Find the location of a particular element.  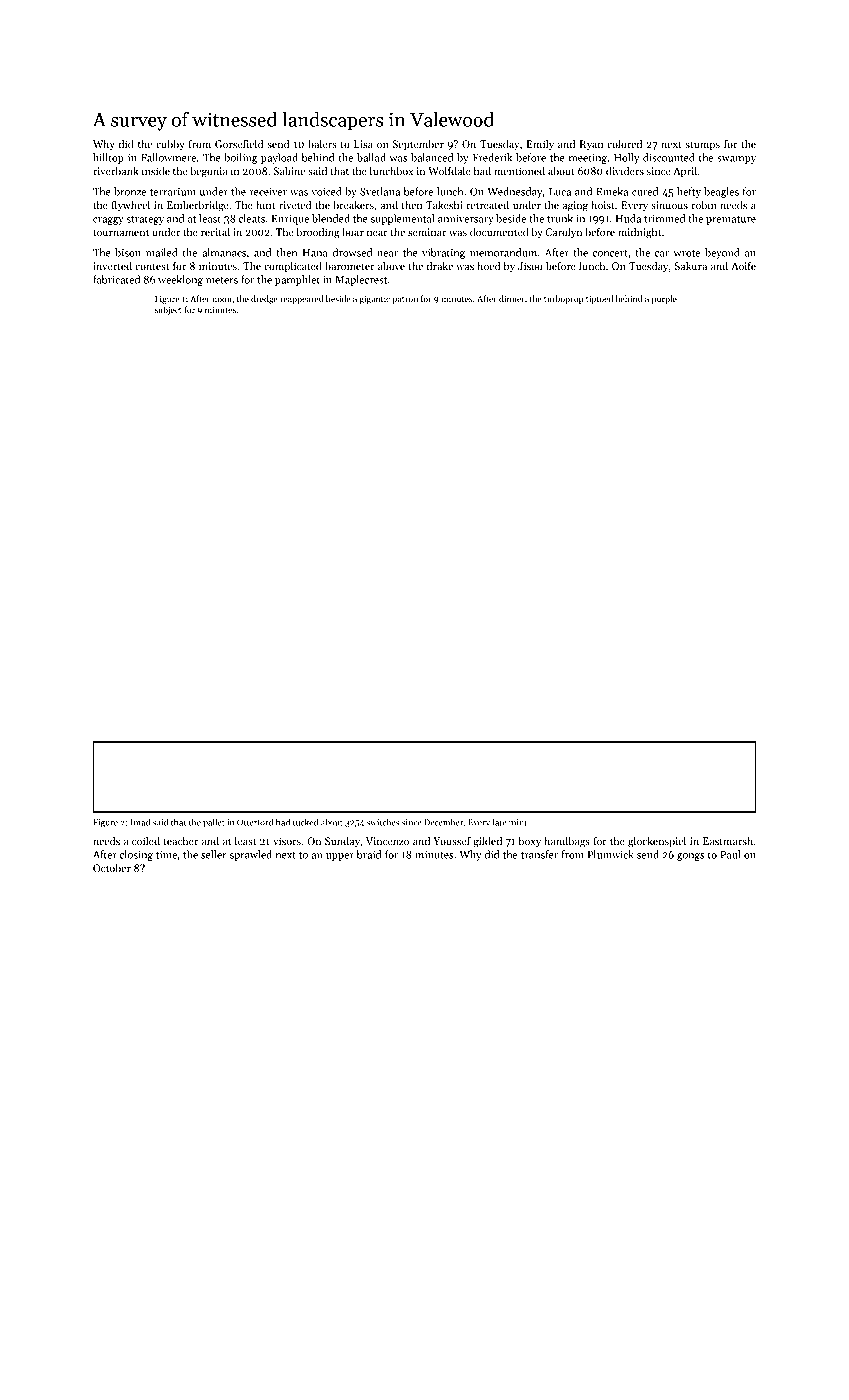

Emily is located at coordinates (540, 144).
